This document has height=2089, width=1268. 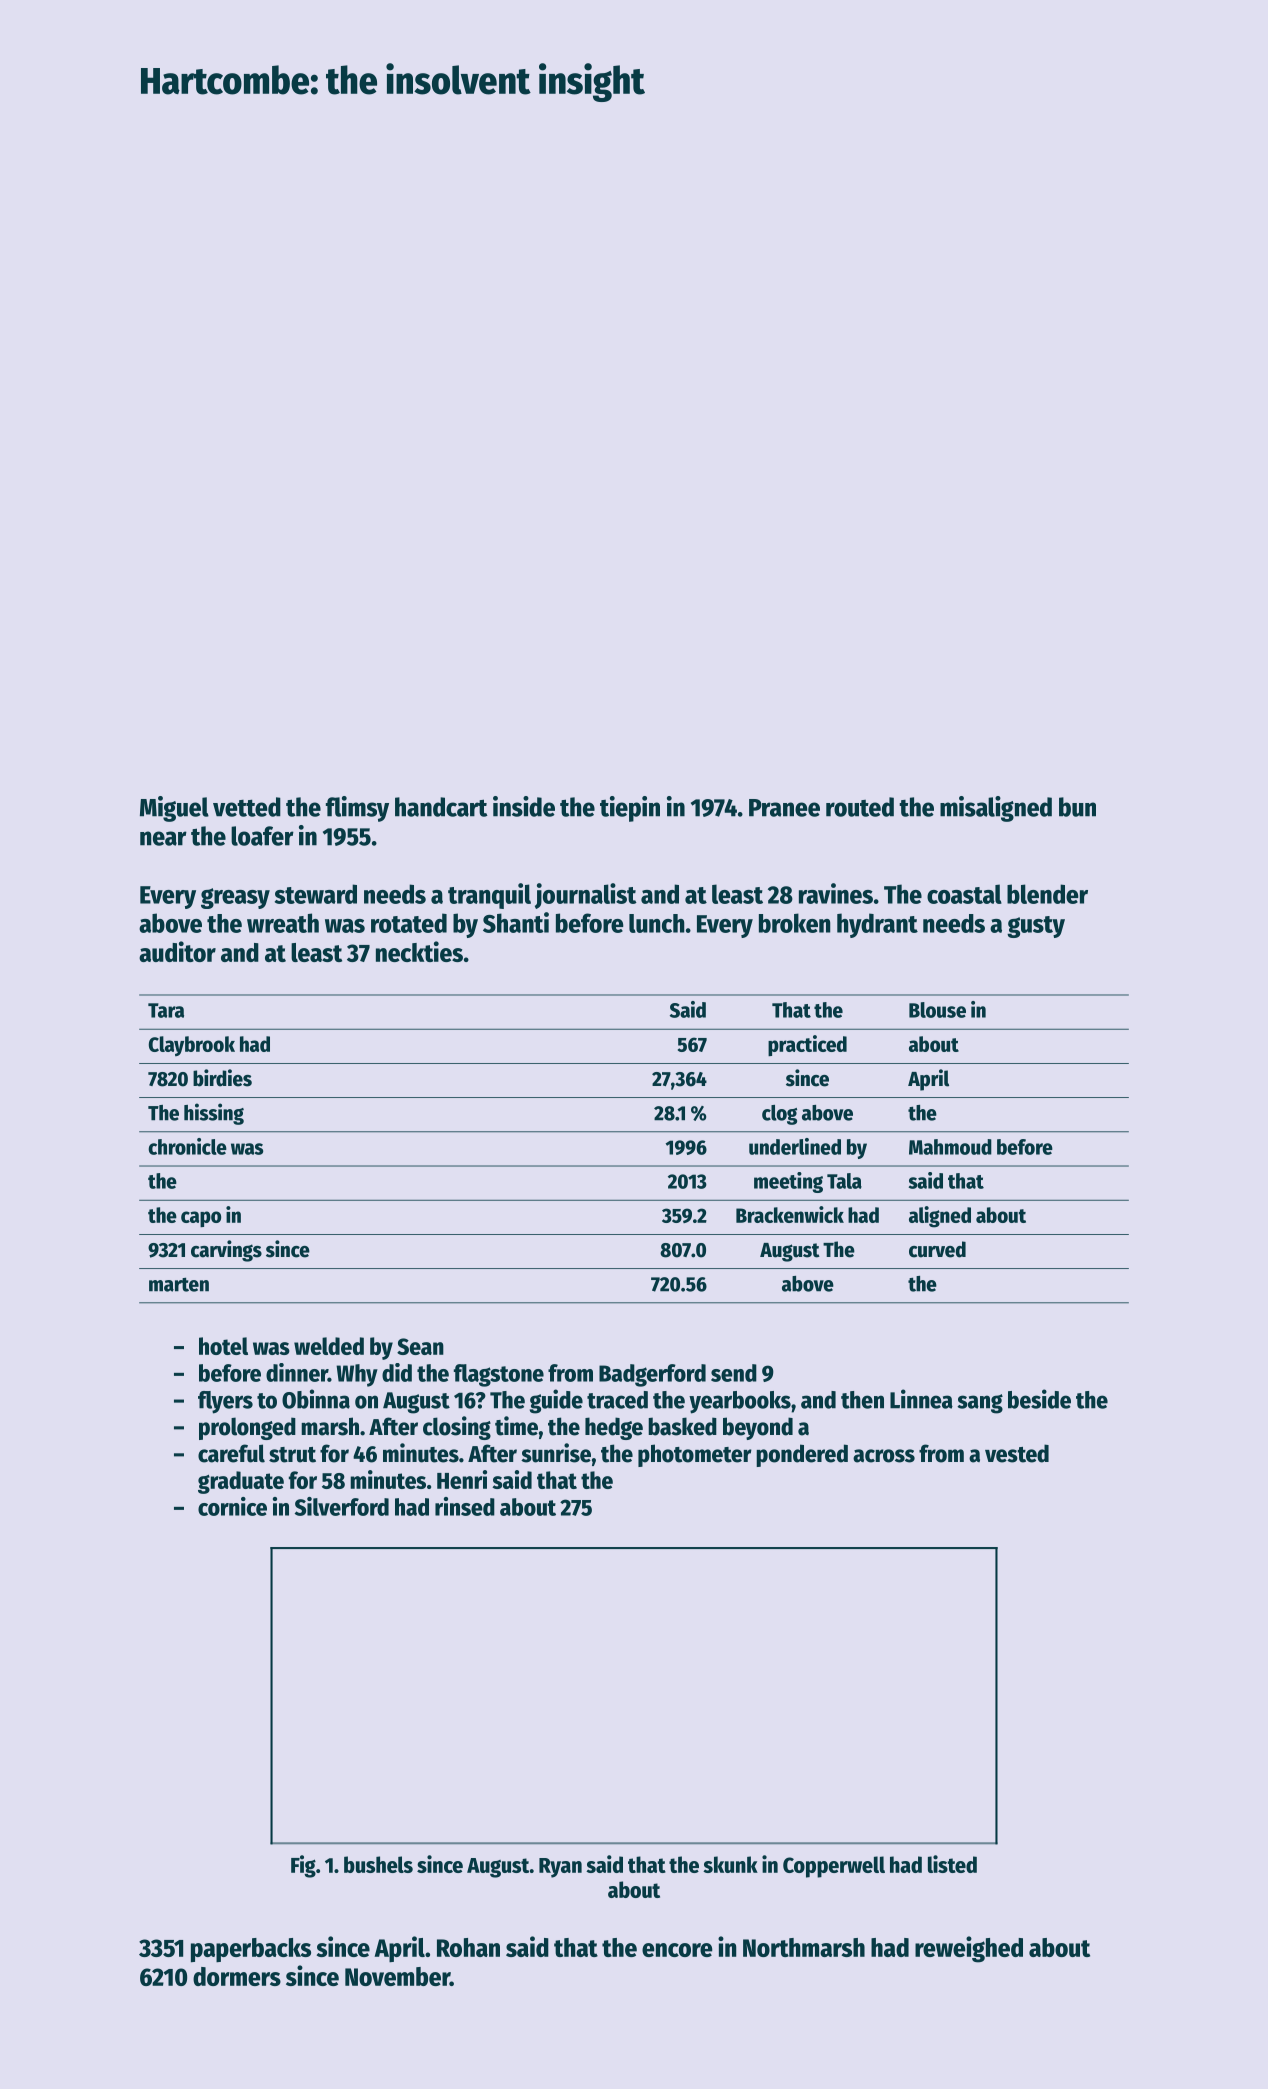 What do you see at coordinates (357, 809) in the document?
I see `flimsy` at bounding box center [357, 809].
